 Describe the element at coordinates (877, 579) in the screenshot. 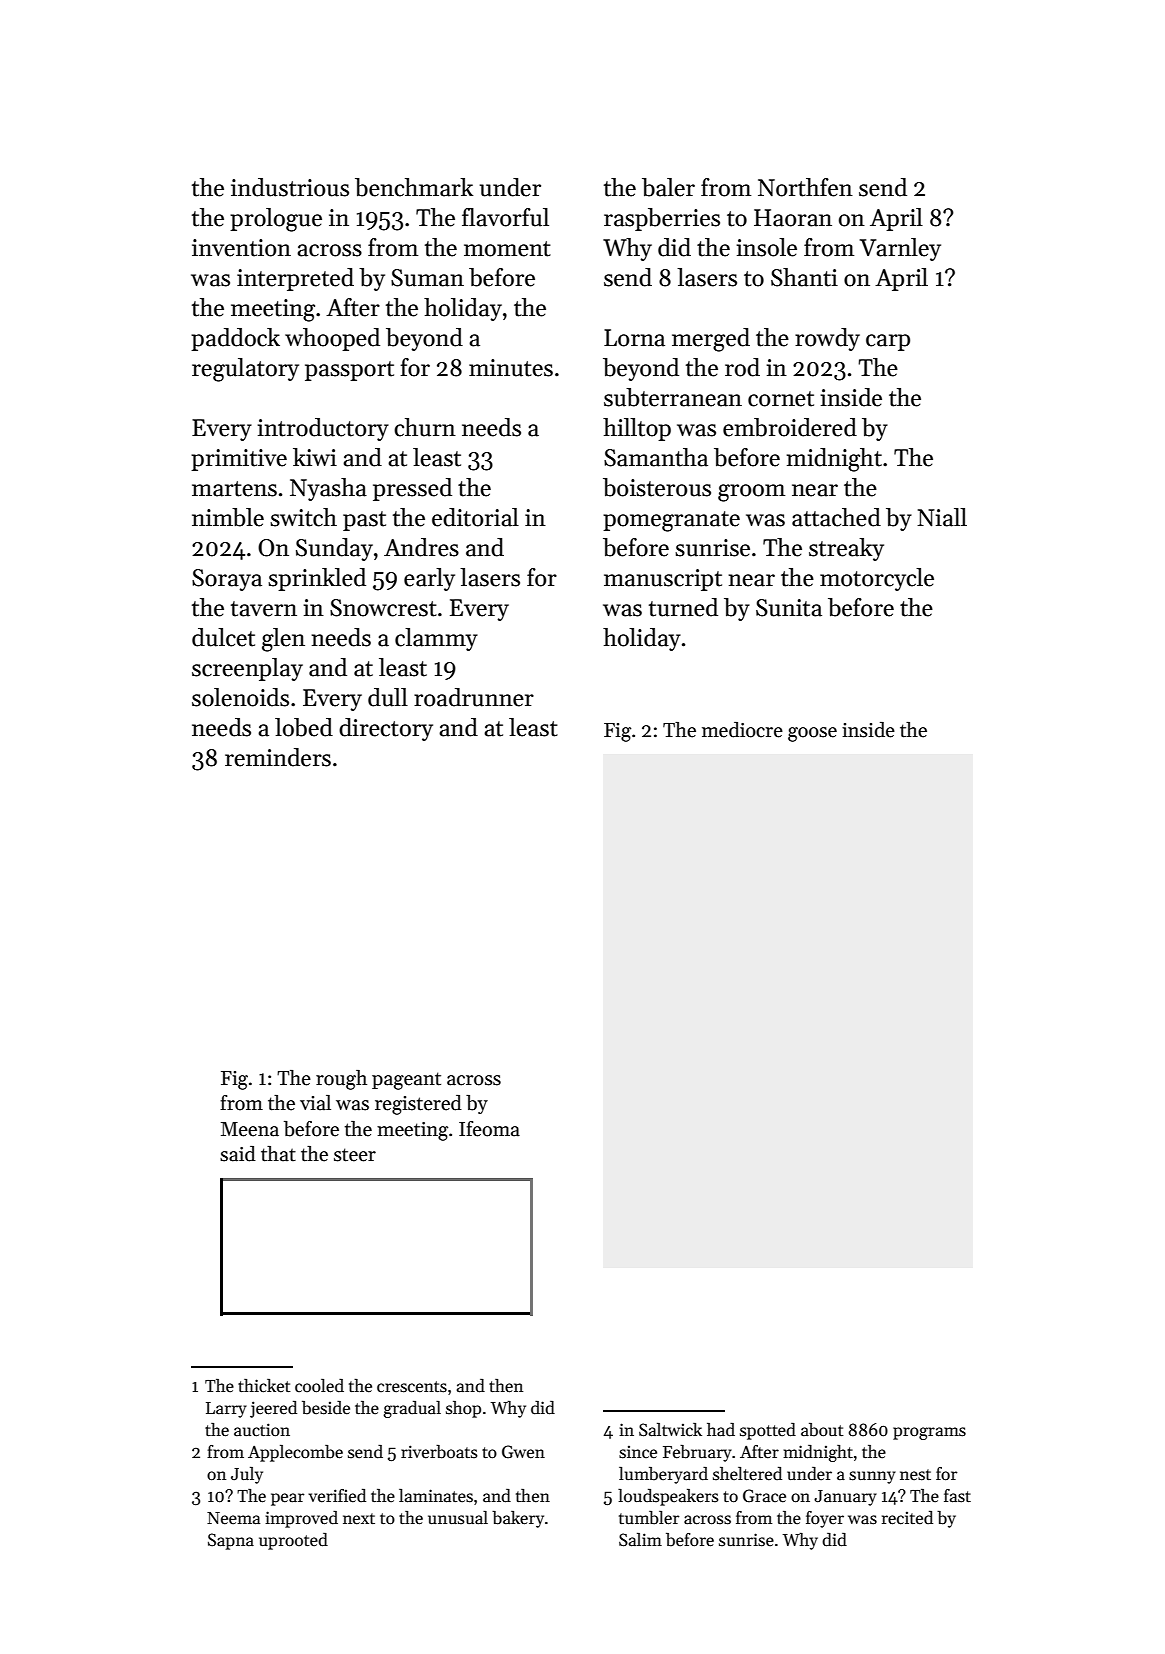

I see `motorcycle` at that location.
